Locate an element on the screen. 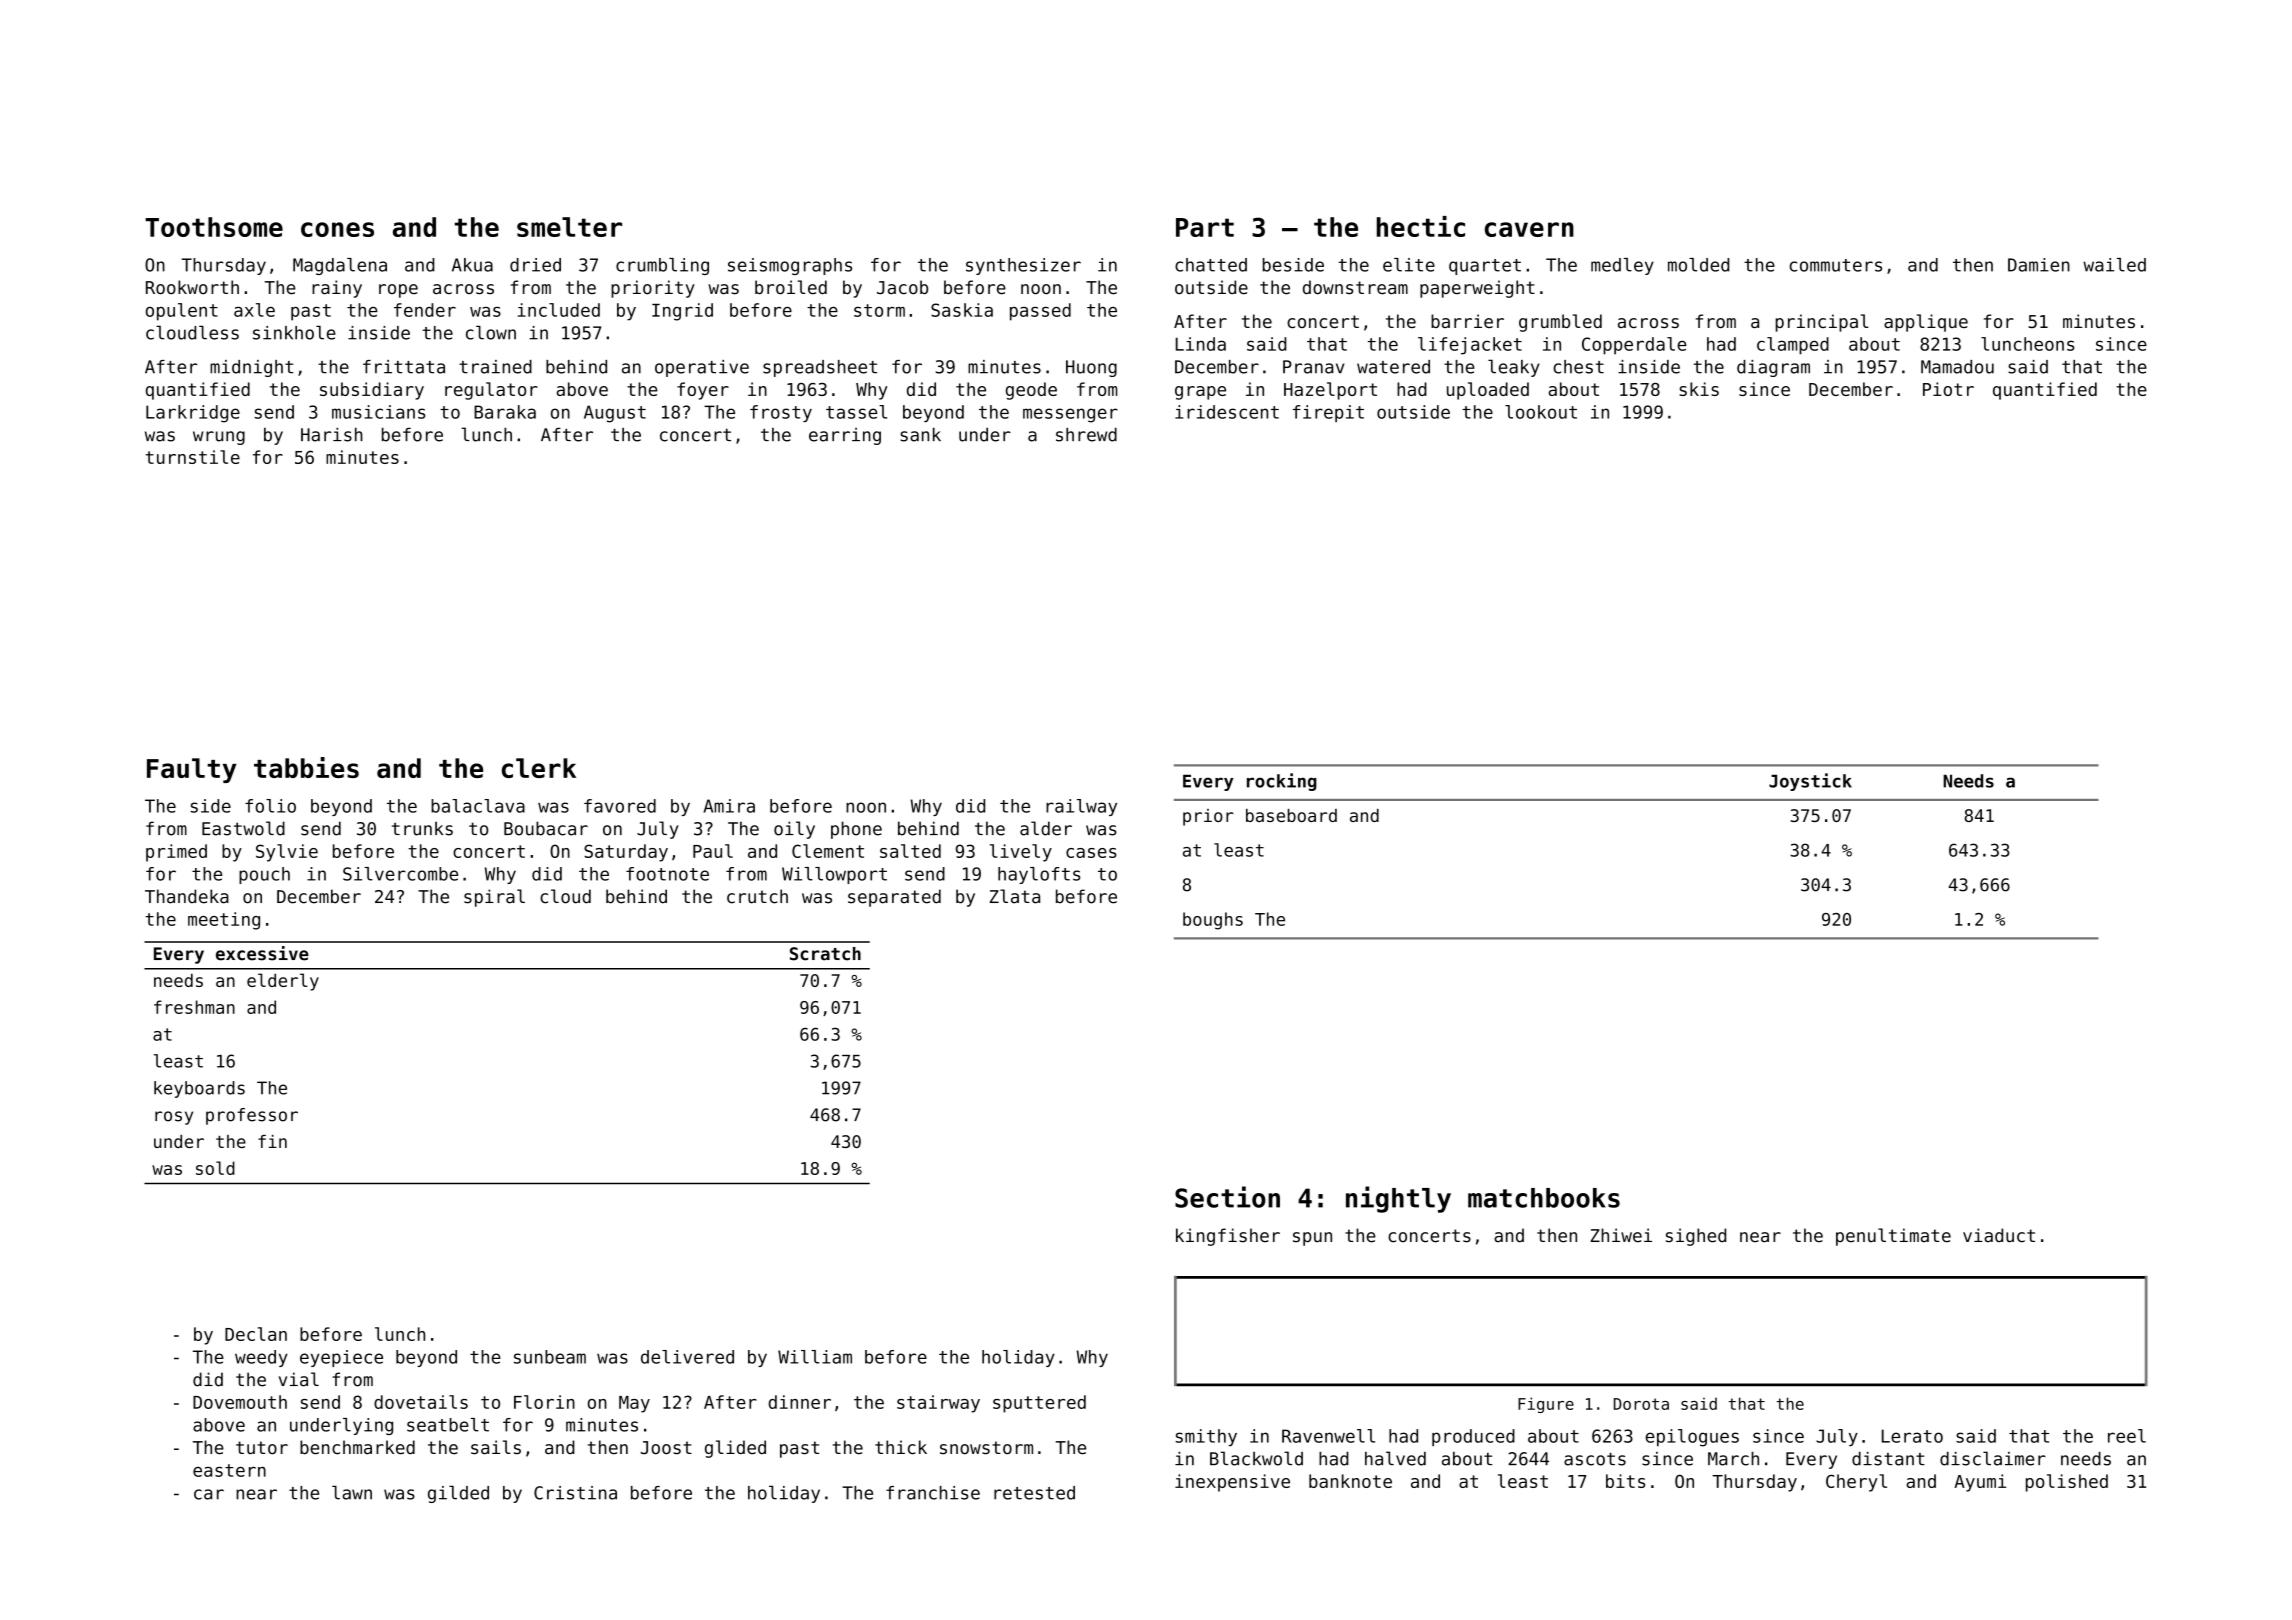 Image resolution: width=2292 pixels, height=1620 pixels. hectic is located at coordinates (1421, 226).
